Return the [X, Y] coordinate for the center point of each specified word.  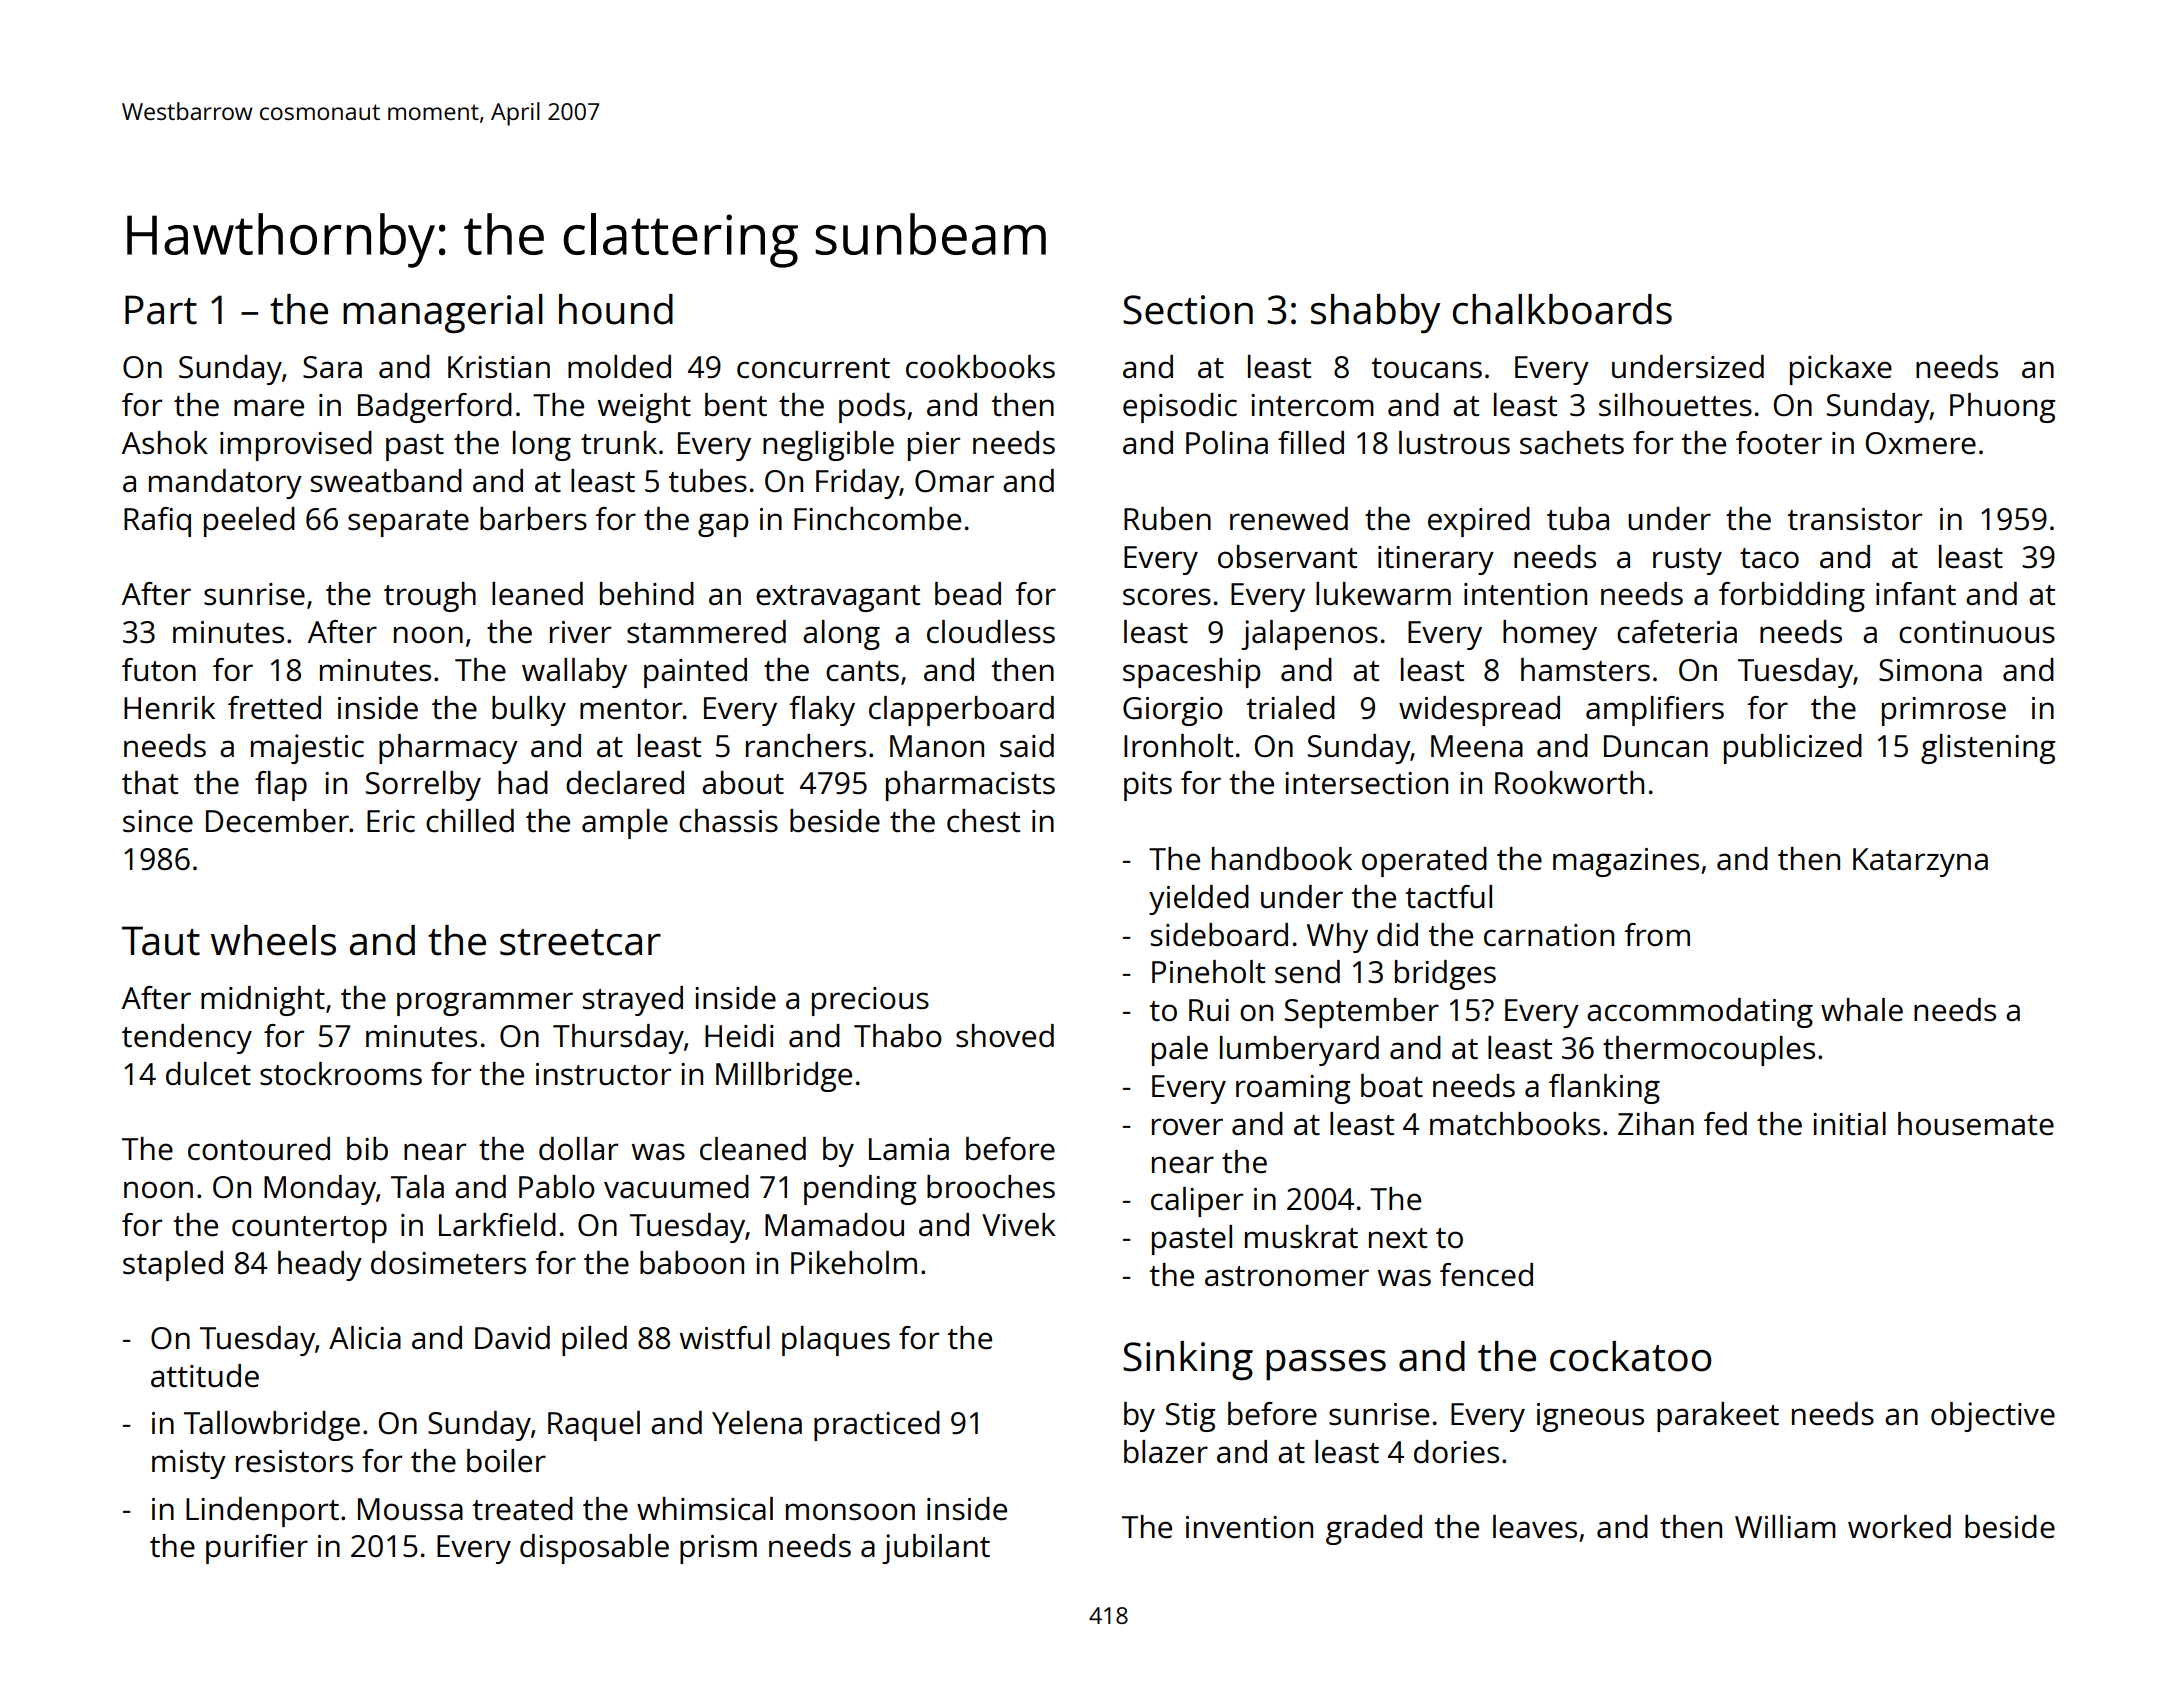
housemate [1976, 1124]
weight [644, 408]
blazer [1166, 1452]
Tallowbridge [272, 1426]
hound [616, 309]
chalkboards [1562, 309]
